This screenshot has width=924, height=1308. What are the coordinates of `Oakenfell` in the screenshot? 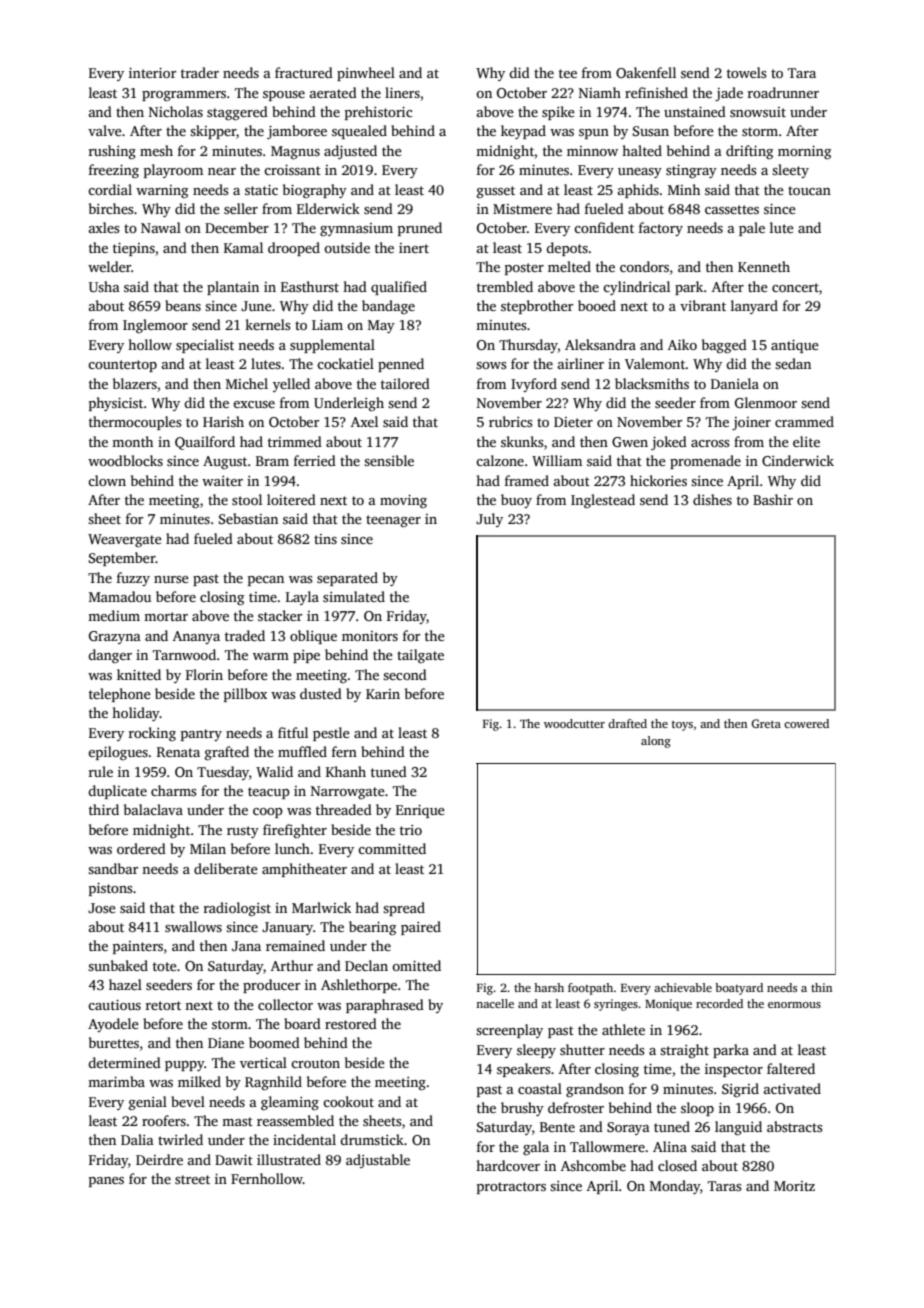 It's located at (646, 72).
